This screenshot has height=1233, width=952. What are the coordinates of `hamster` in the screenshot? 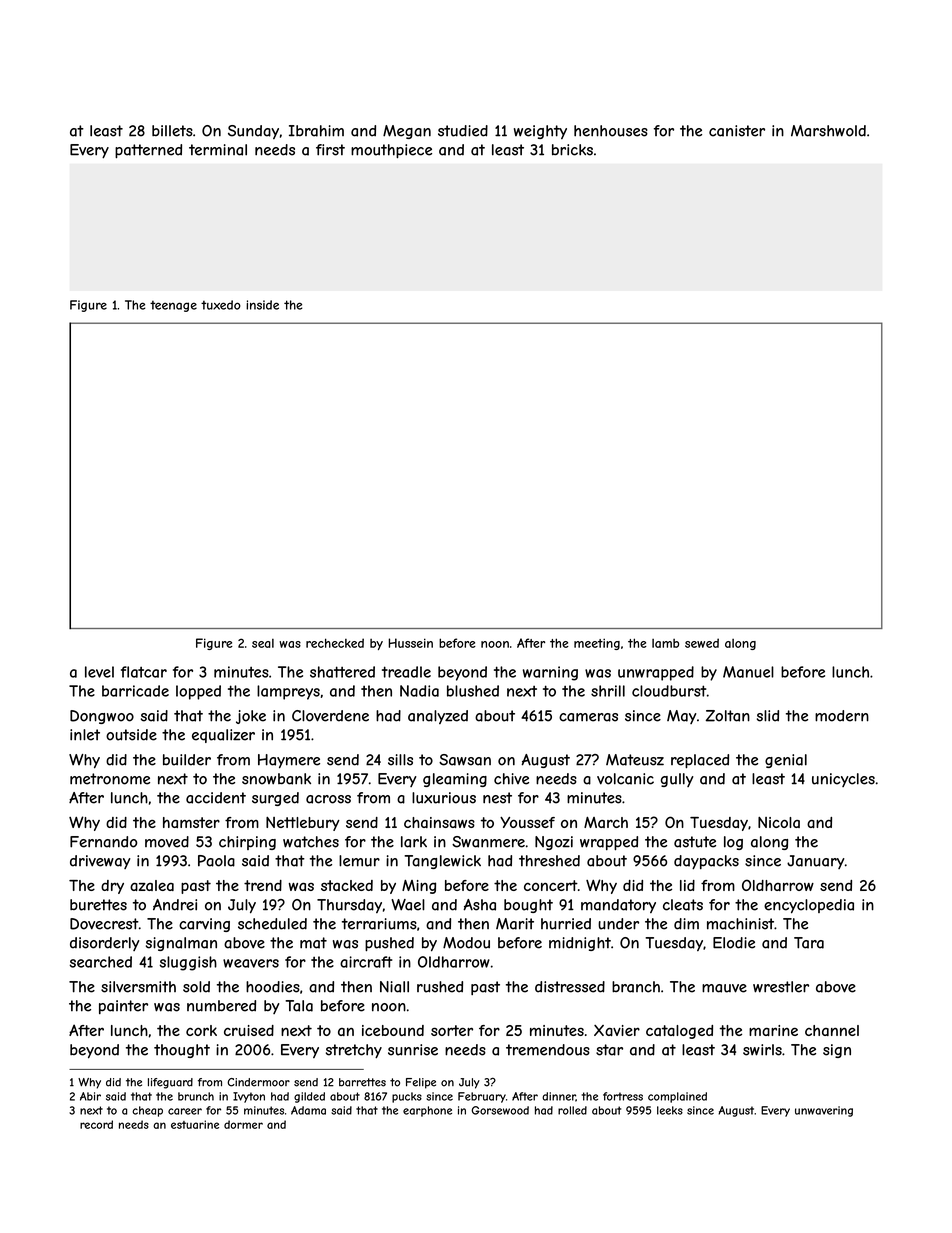 It's located at (191, 822).
